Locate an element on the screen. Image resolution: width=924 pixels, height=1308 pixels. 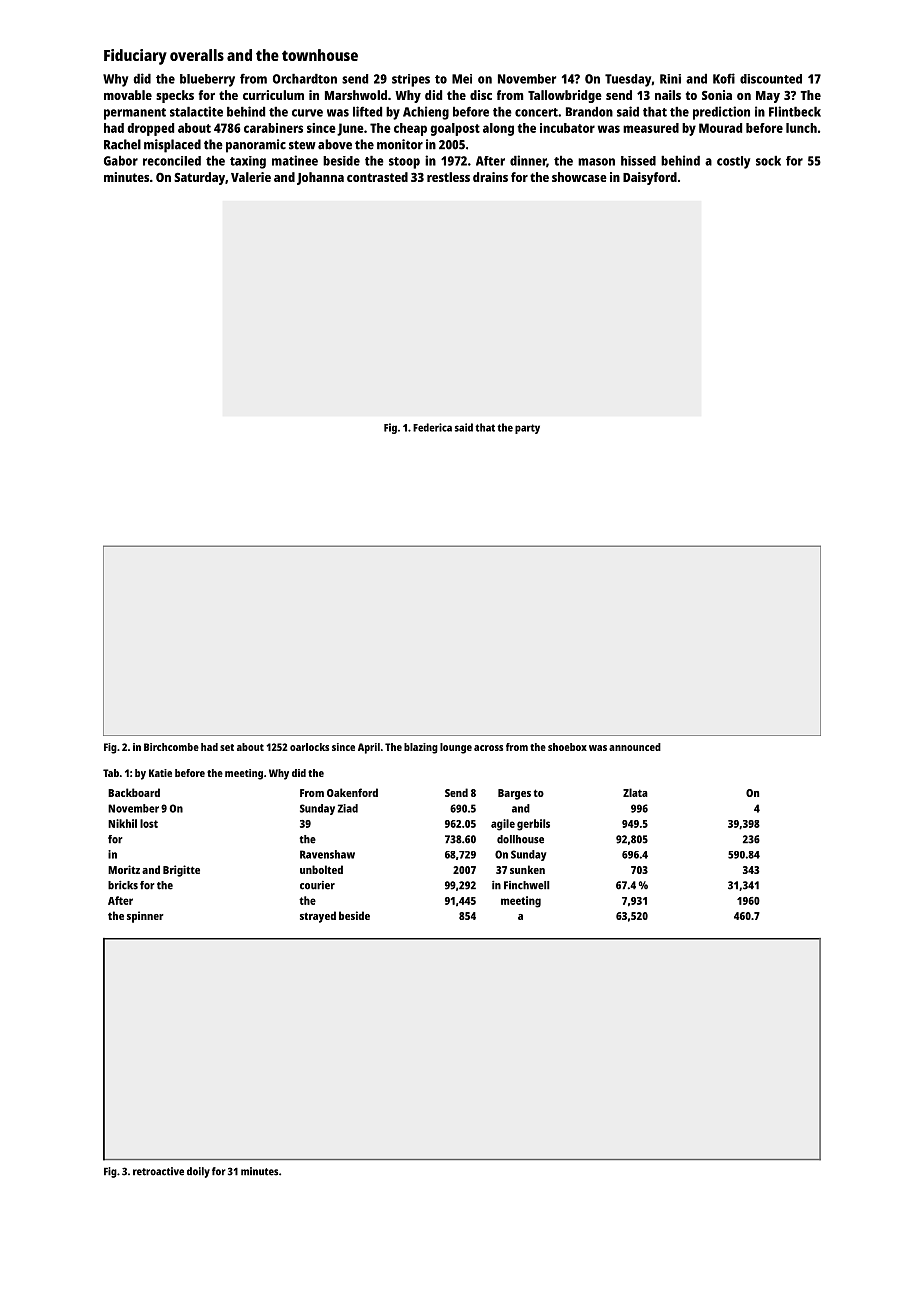
retroactive is located at coordinates (158, 1171).
